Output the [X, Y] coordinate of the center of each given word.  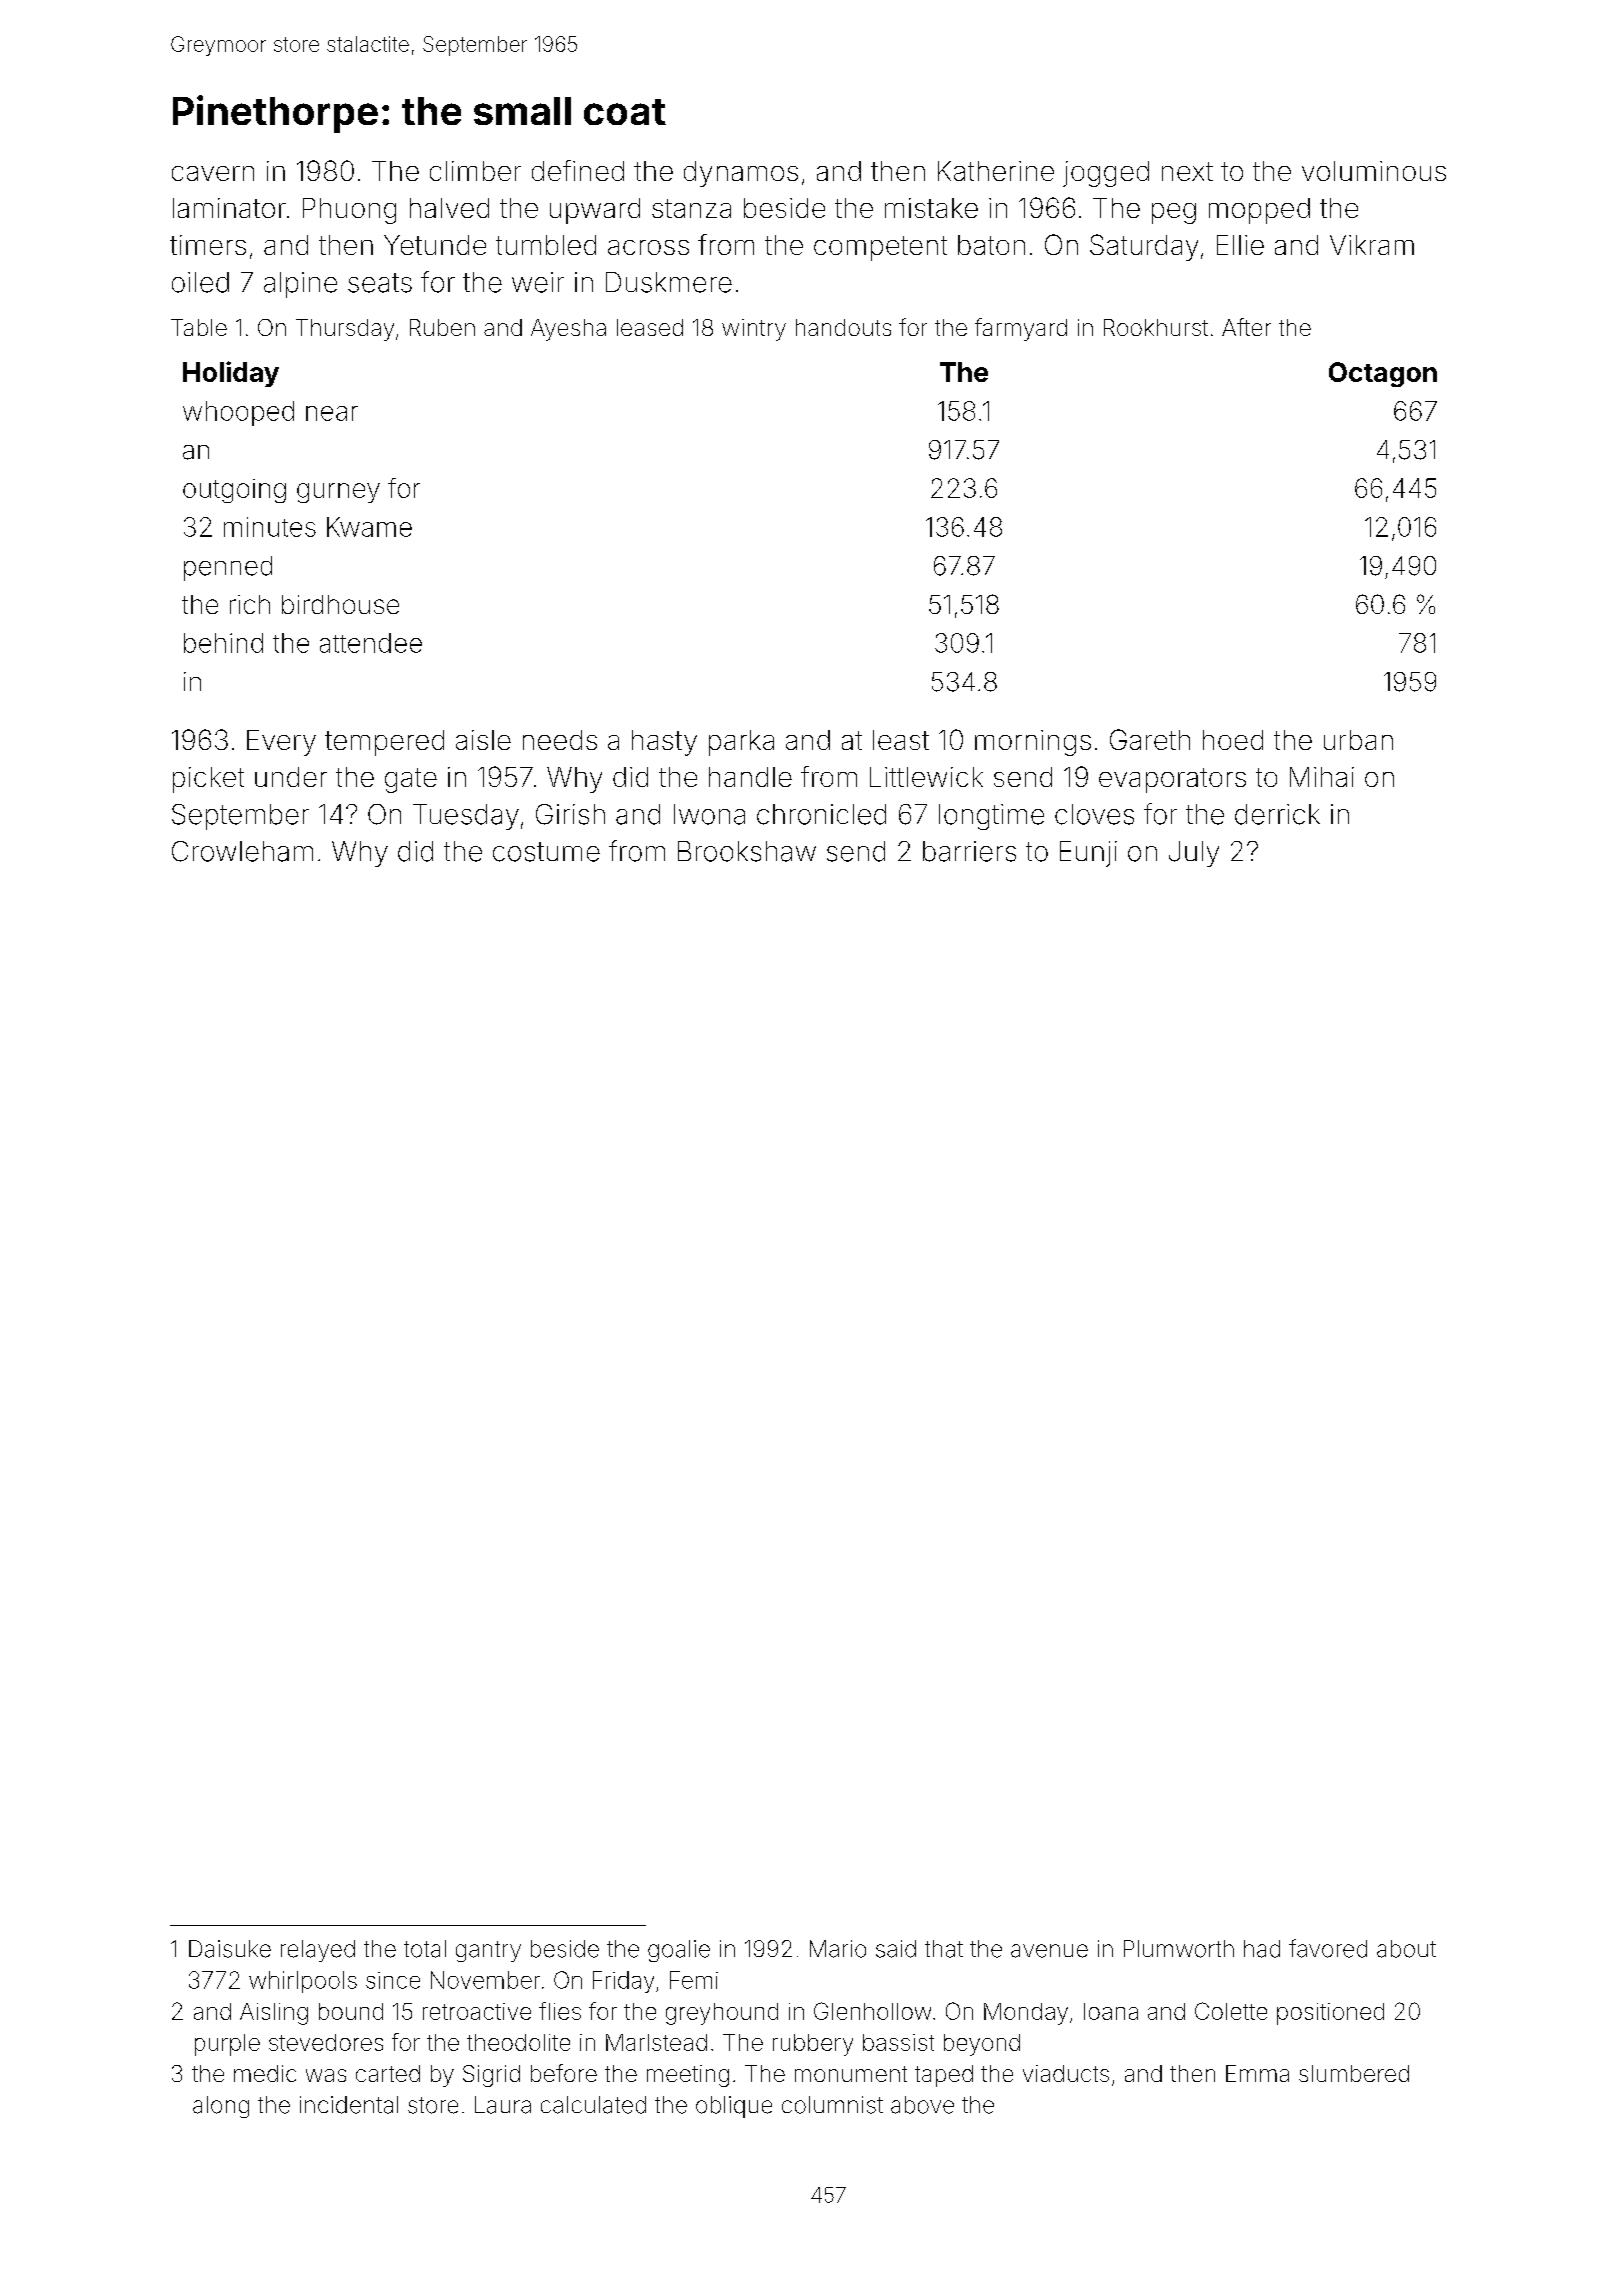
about [1406, 1949]
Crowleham [242, 851]
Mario [838, 1949]
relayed [318, 1951]
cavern [213, 173]
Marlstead [656, 2042]
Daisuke [230, 1949]
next [1187, 171]
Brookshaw [747, 851]
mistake [931, 208]
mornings [1033, 743]
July [1194, 854]
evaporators [1172, 780]
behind [223, 643]
